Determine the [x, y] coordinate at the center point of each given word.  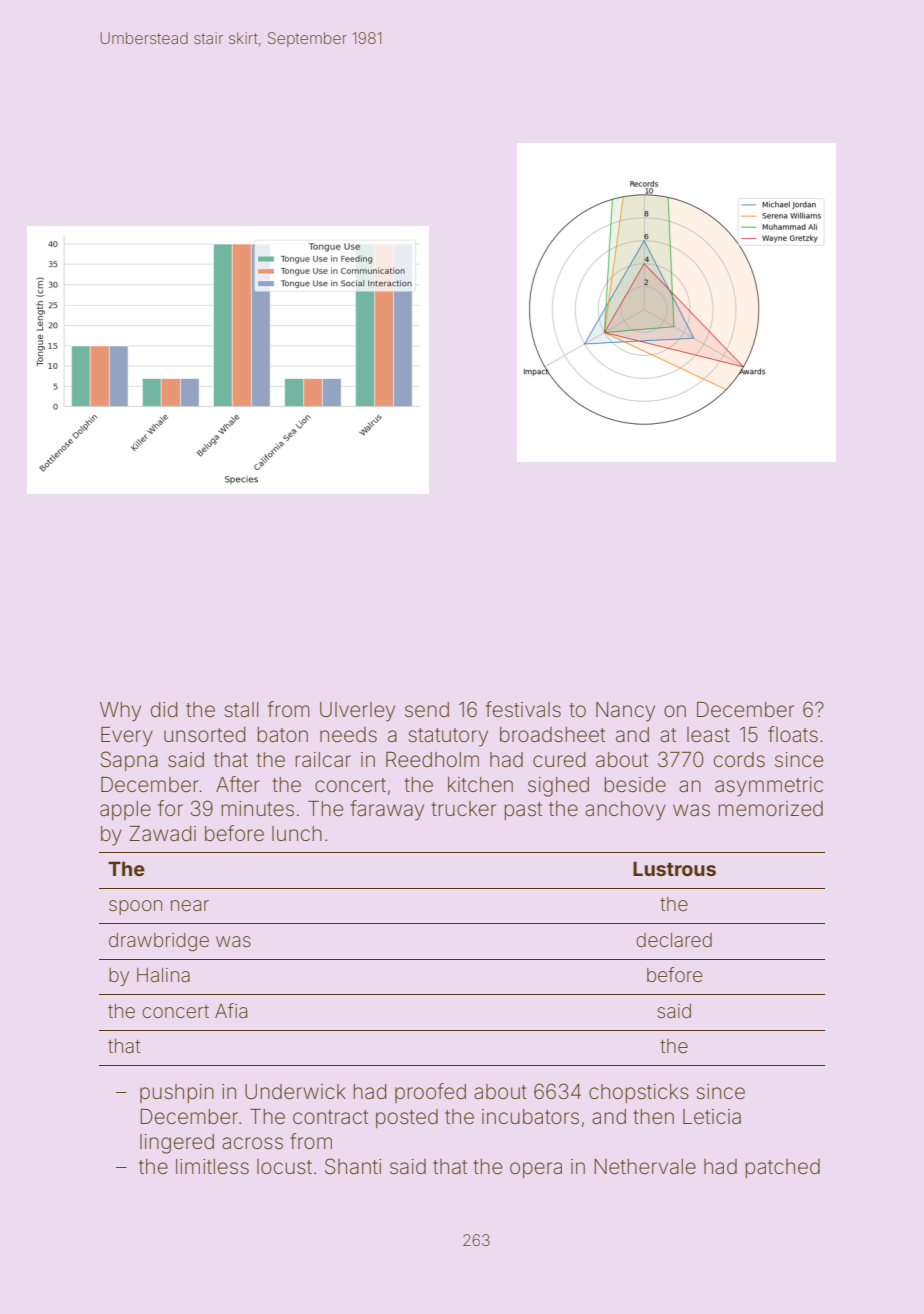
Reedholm [432, 760]
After [238, 784]
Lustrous [674, 868]
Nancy [625, 712]
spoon [135, 907]
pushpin [177, 1093]
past [523, 811]
